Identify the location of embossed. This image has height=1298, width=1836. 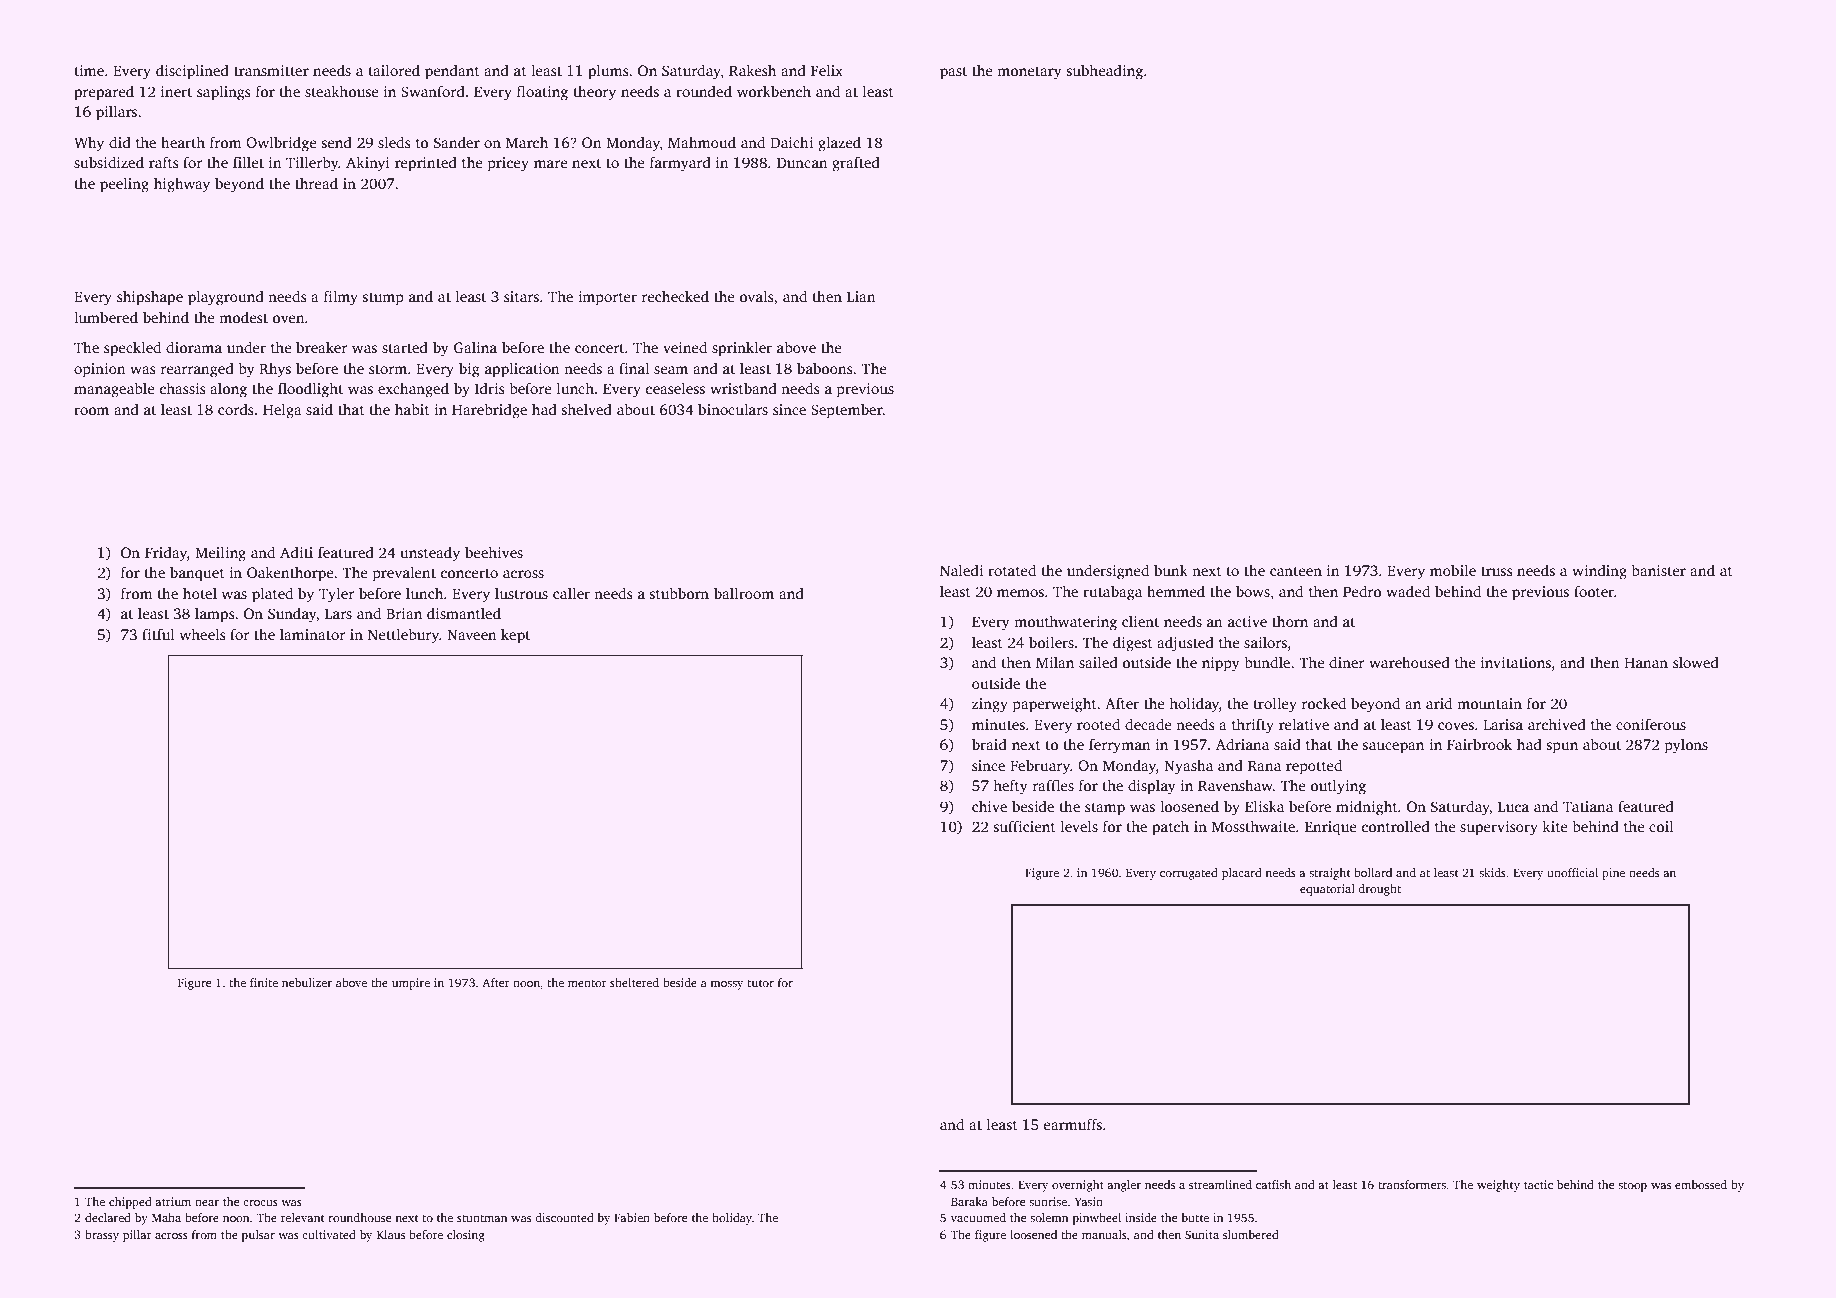
(1701, 1184).
